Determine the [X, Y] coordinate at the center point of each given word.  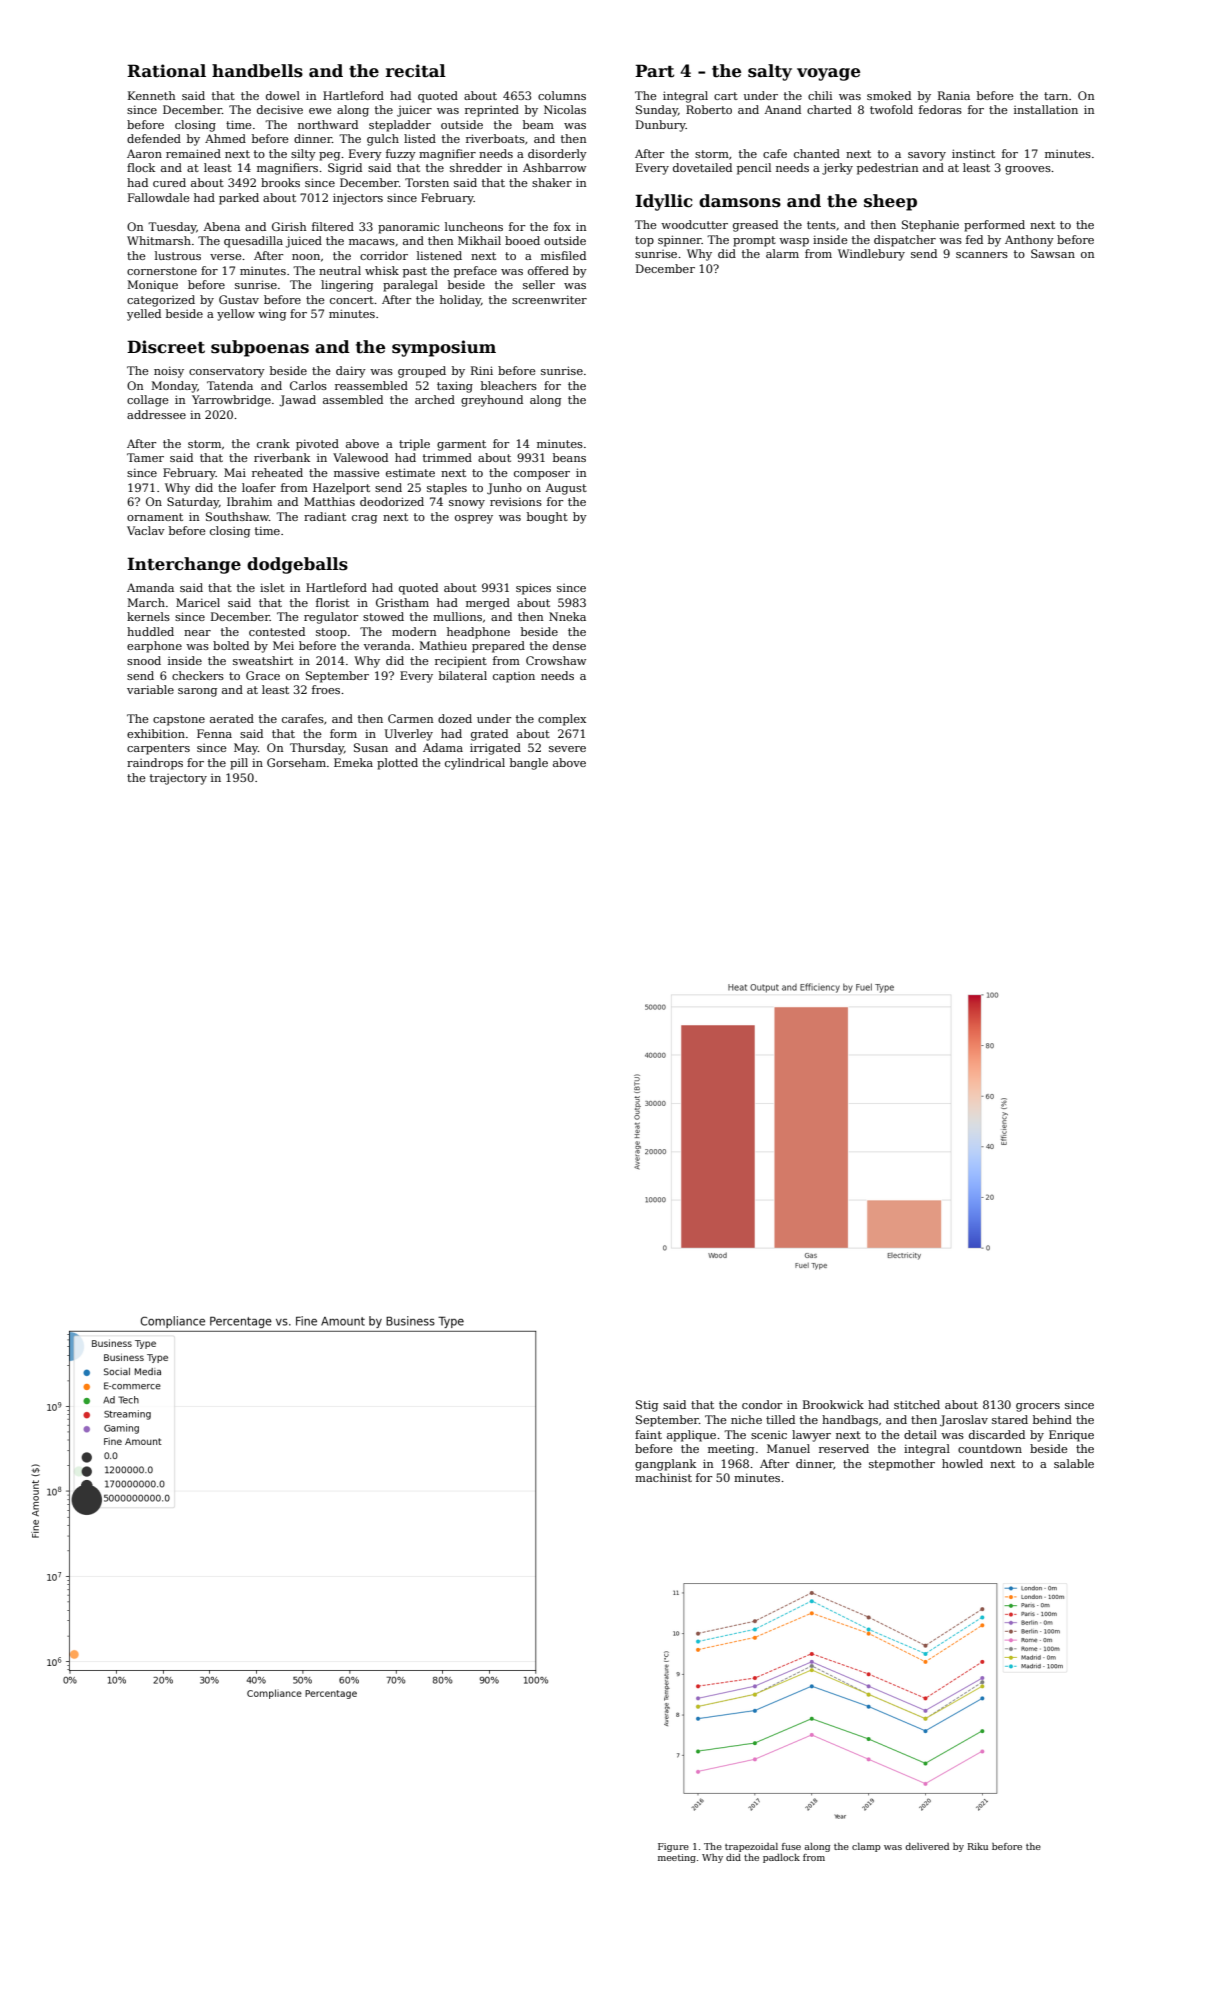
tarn [1056, 96]
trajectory [178, 779]
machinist [663, 1477]
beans [569, 457]
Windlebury [871, 255]
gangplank [665, 1465]
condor [762, 1404]
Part [654, 71]
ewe [320, 111]
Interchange [184, 565]
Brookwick [833, 1404]
